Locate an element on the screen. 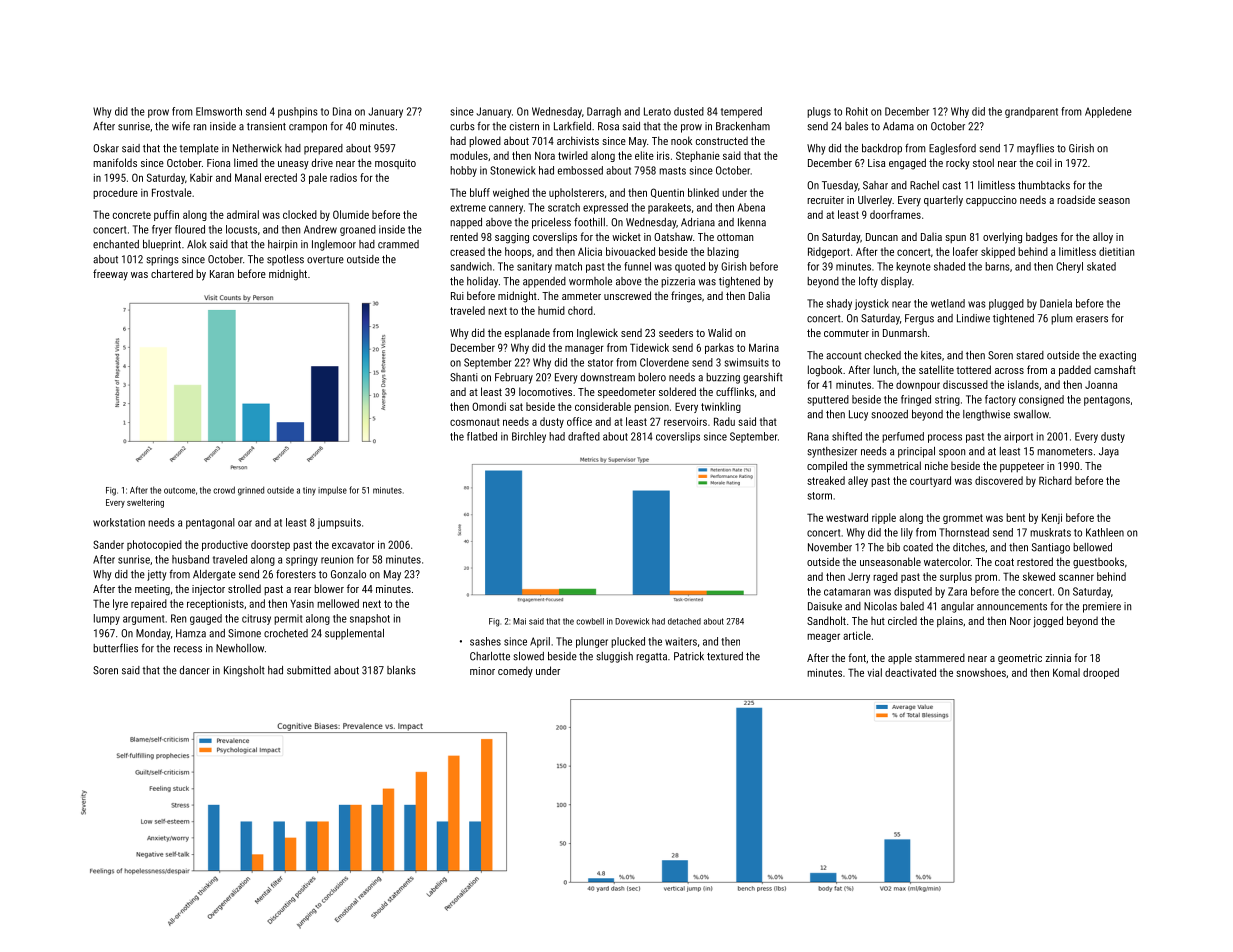 The width and height of the screenshot is (1233, 952). Lerato is located at coordinates (657, 111).
